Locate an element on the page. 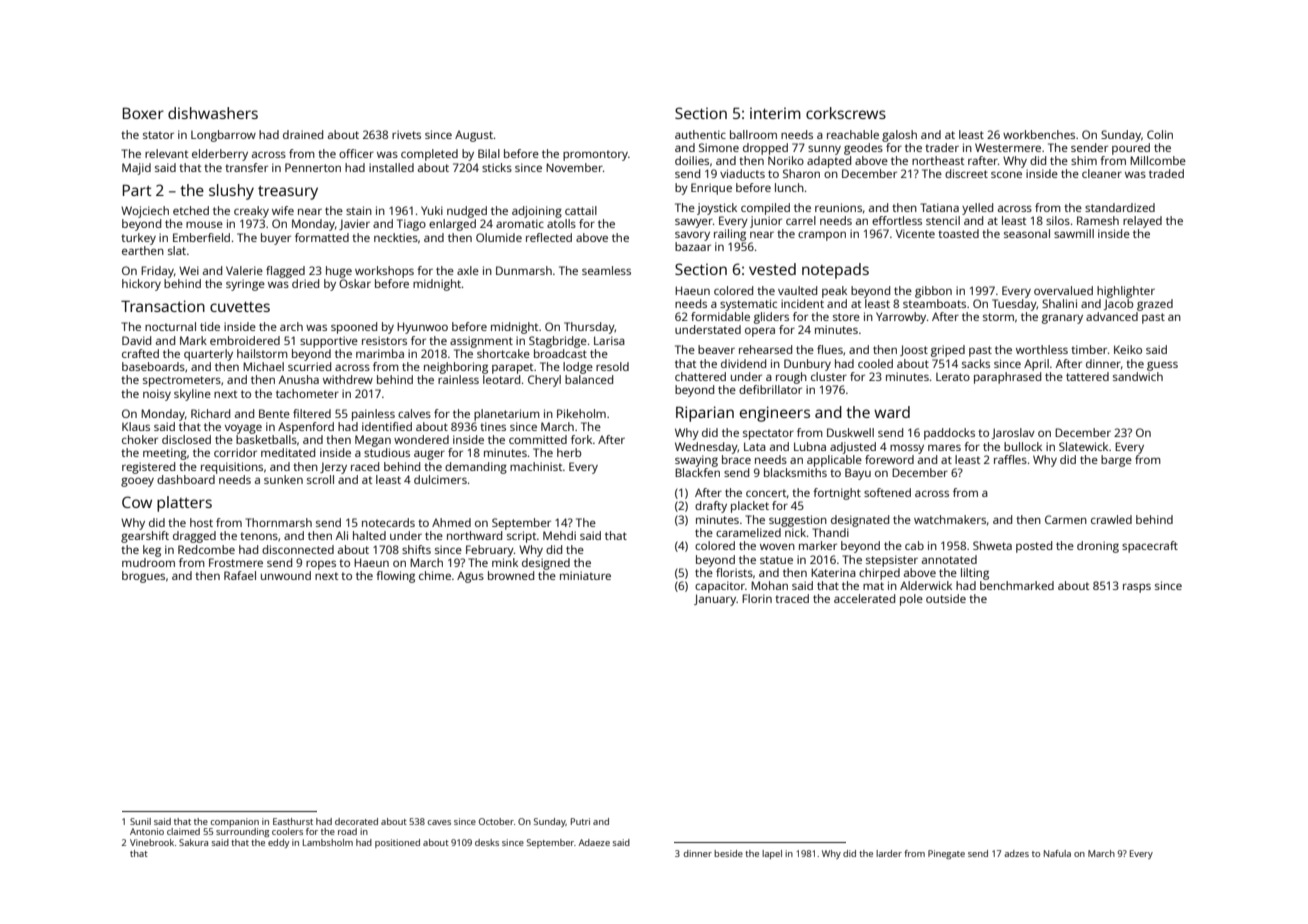 The height and width of the image is (924, 1308). Vinebrook is located at coordinates (152, 842).
